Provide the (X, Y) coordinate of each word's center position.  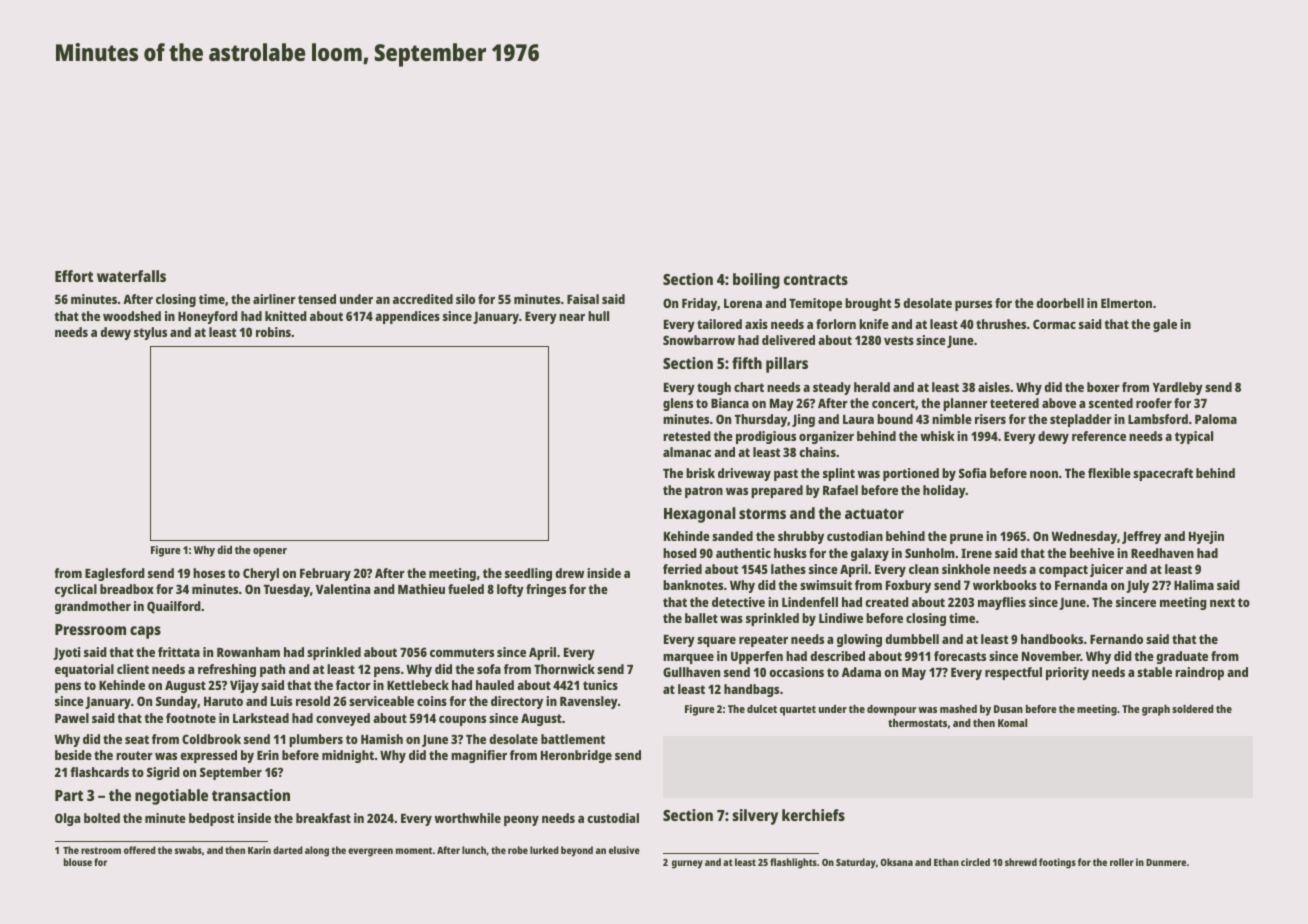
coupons (462, 721)
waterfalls (131, 276)
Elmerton (1126, 303)
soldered (1192, 709)
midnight (348, 756)
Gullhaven (691, 672)
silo (465, 299)
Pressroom (90, 629)
